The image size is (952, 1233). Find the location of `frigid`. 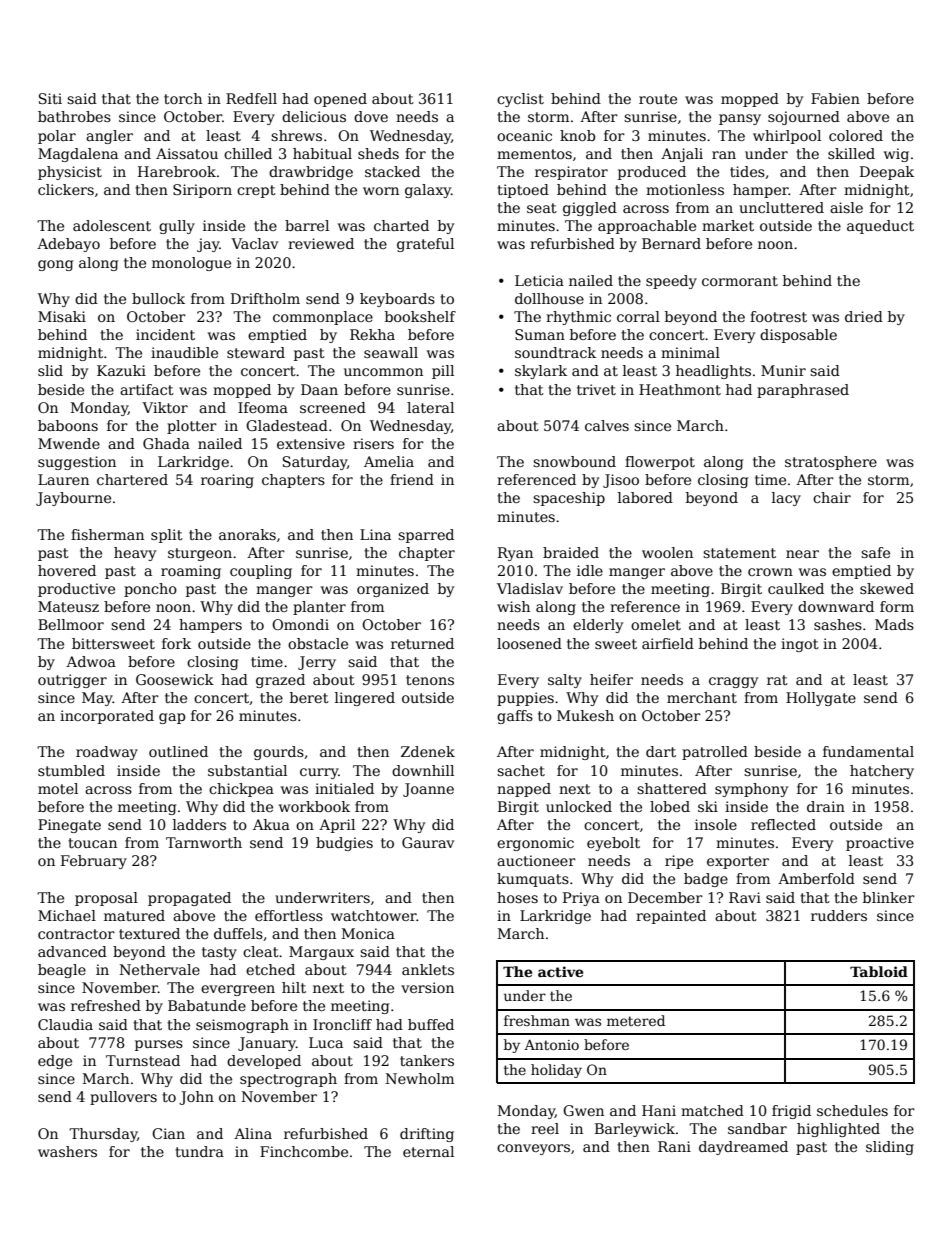

frigid is located at coordinates (791, 1112).
